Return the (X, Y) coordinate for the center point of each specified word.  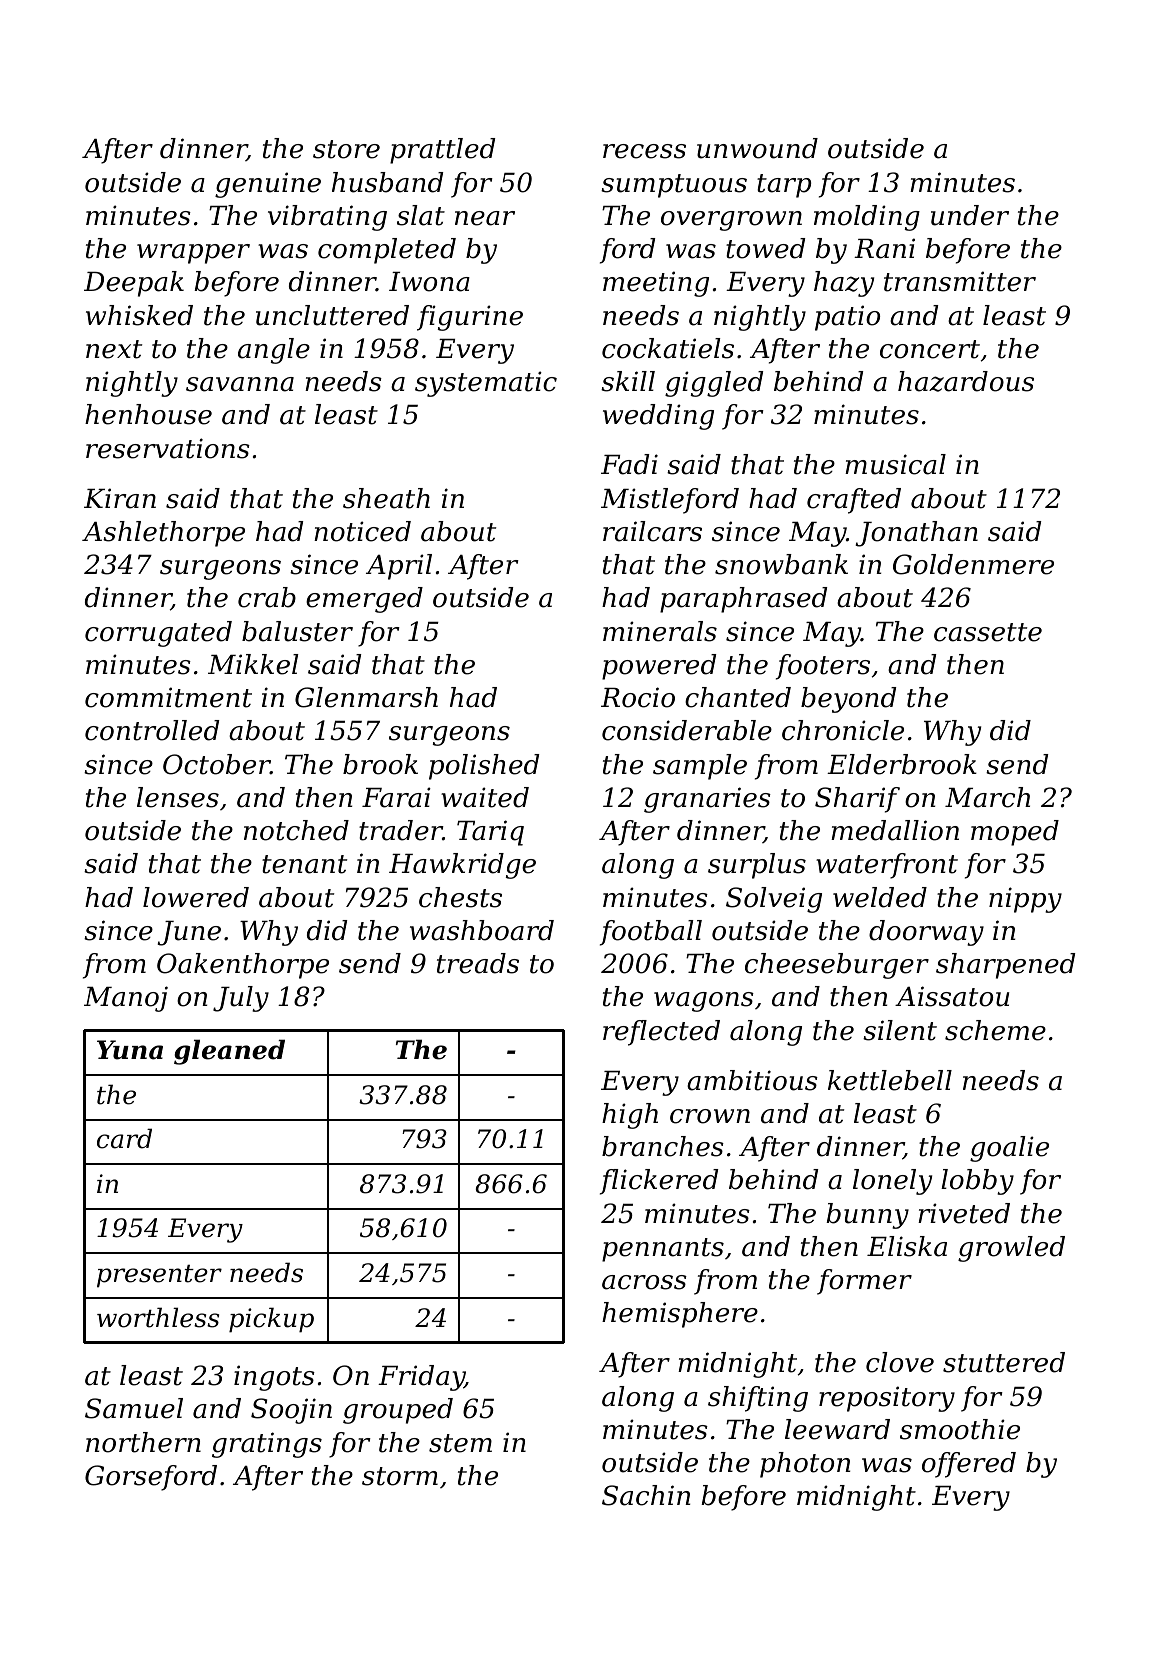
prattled (442, 151)
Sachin (646, 1495)
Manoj (126, 999)
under (970, 215)
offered (969, 1465)
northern (143, 1442)
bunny (867, 1216)
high (630, 1116)
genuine (268, 185)
